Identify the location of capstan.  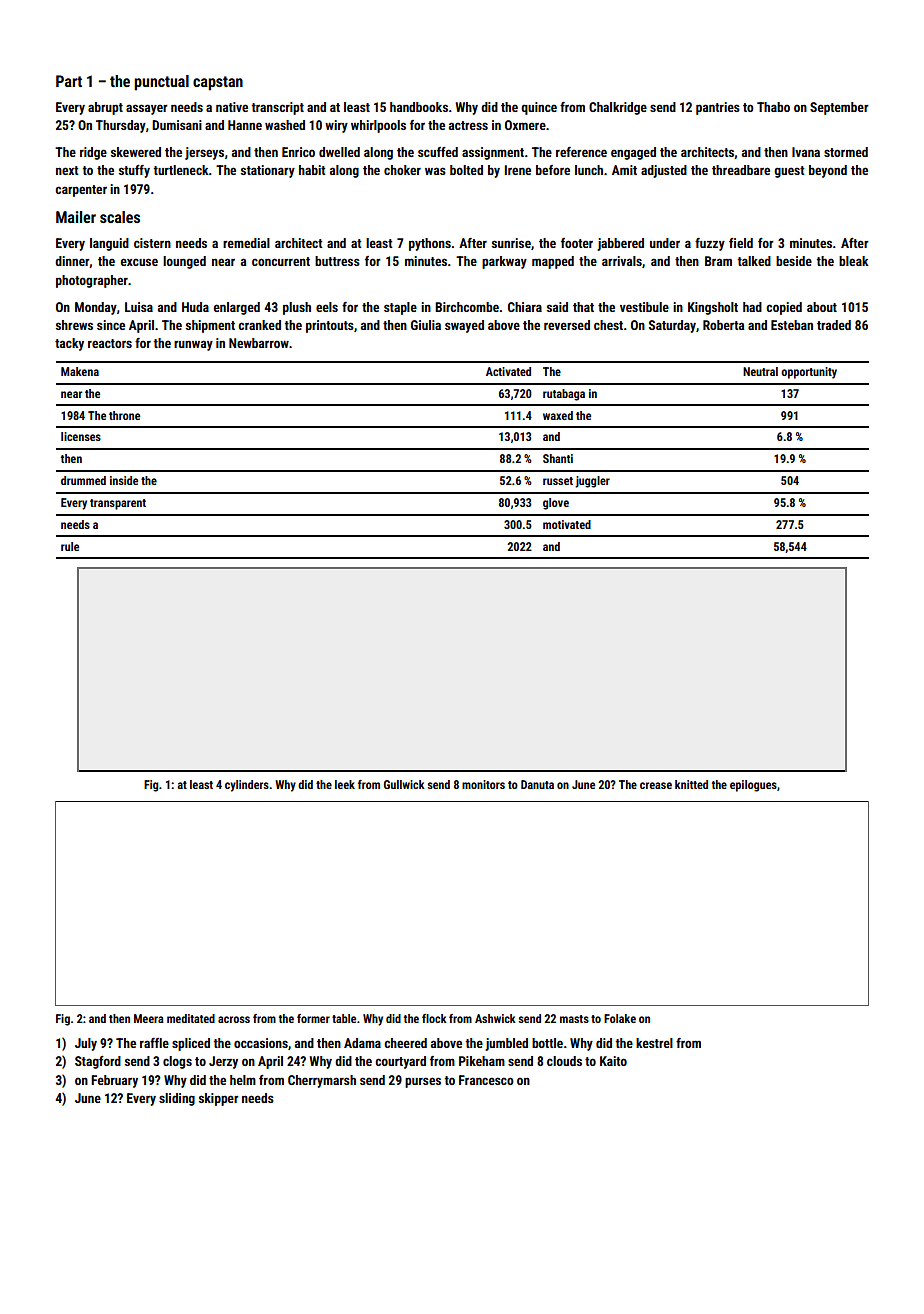
(218, 83).
